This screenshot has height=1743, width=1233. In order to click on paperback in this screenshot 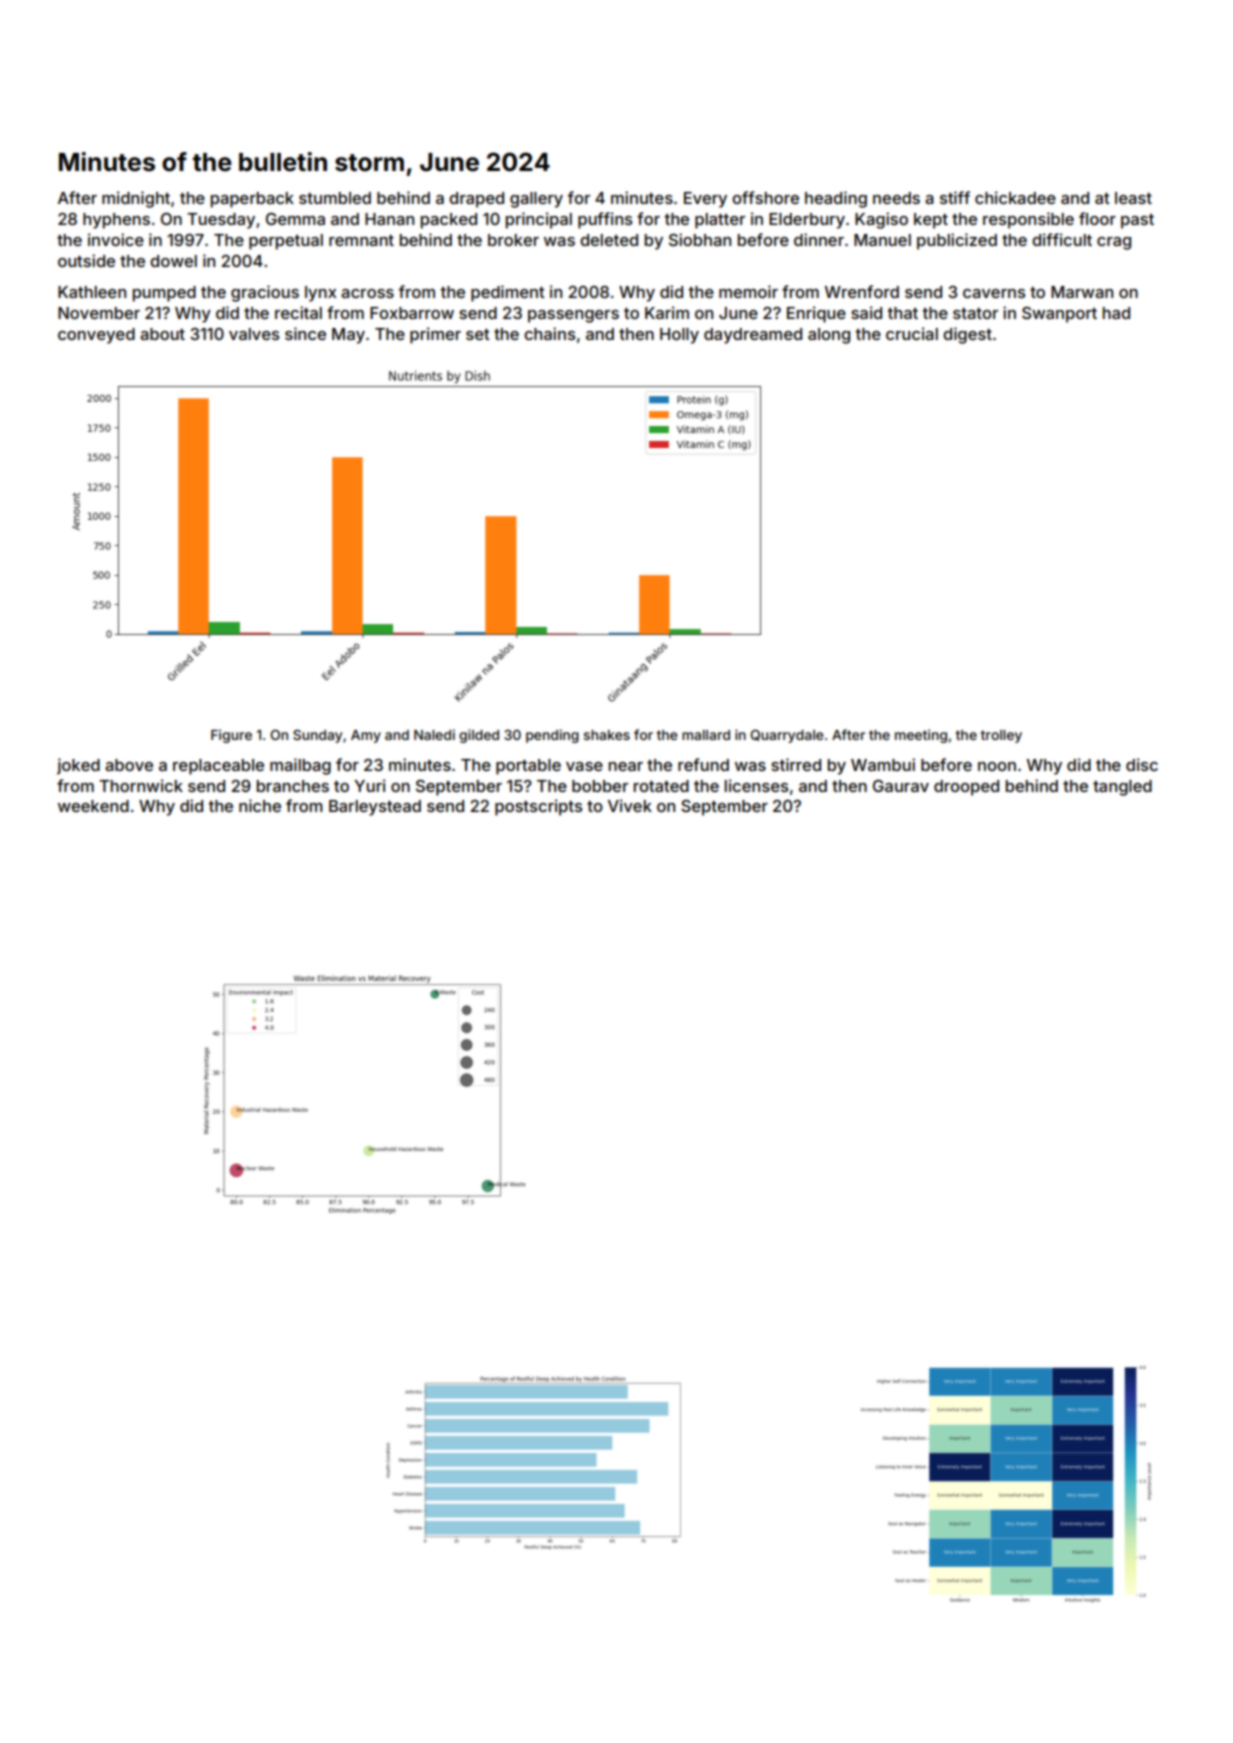, I will do `click(252, 200)`.
